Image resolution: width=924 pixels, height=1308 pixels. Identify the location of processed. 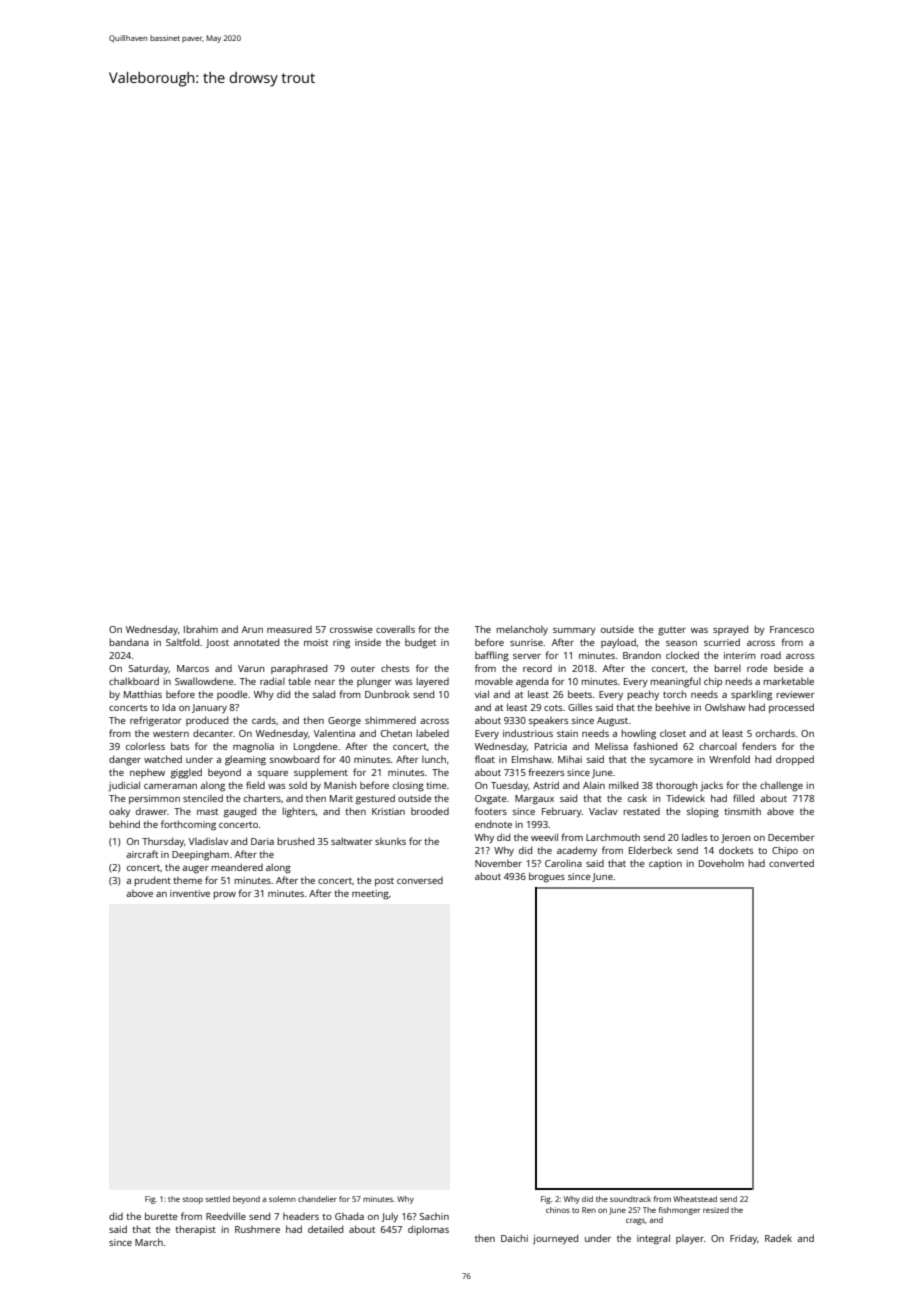
(791, 708).
